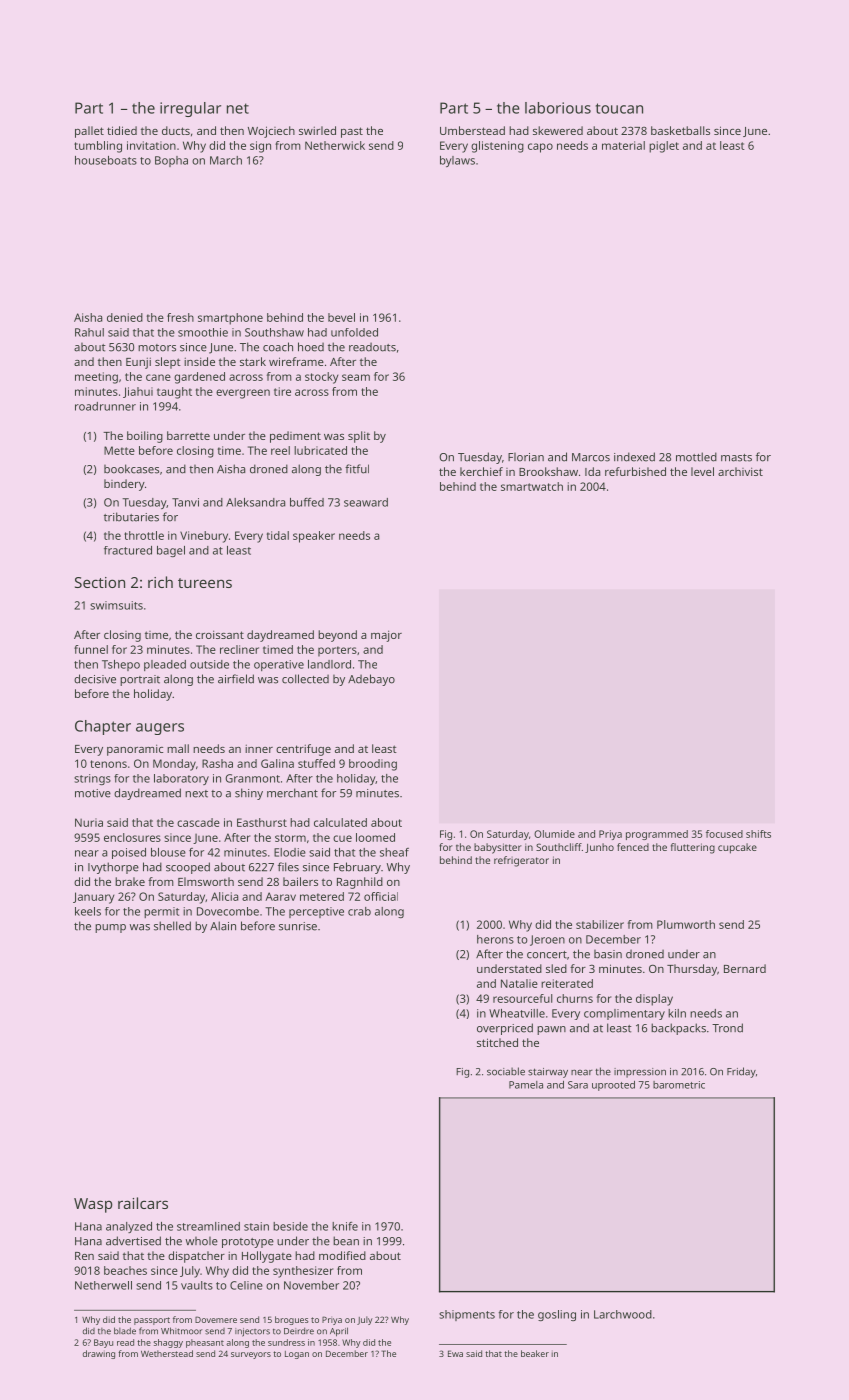 This image has width=849, height=1400. I want to click on focused, so click(724, 834).
